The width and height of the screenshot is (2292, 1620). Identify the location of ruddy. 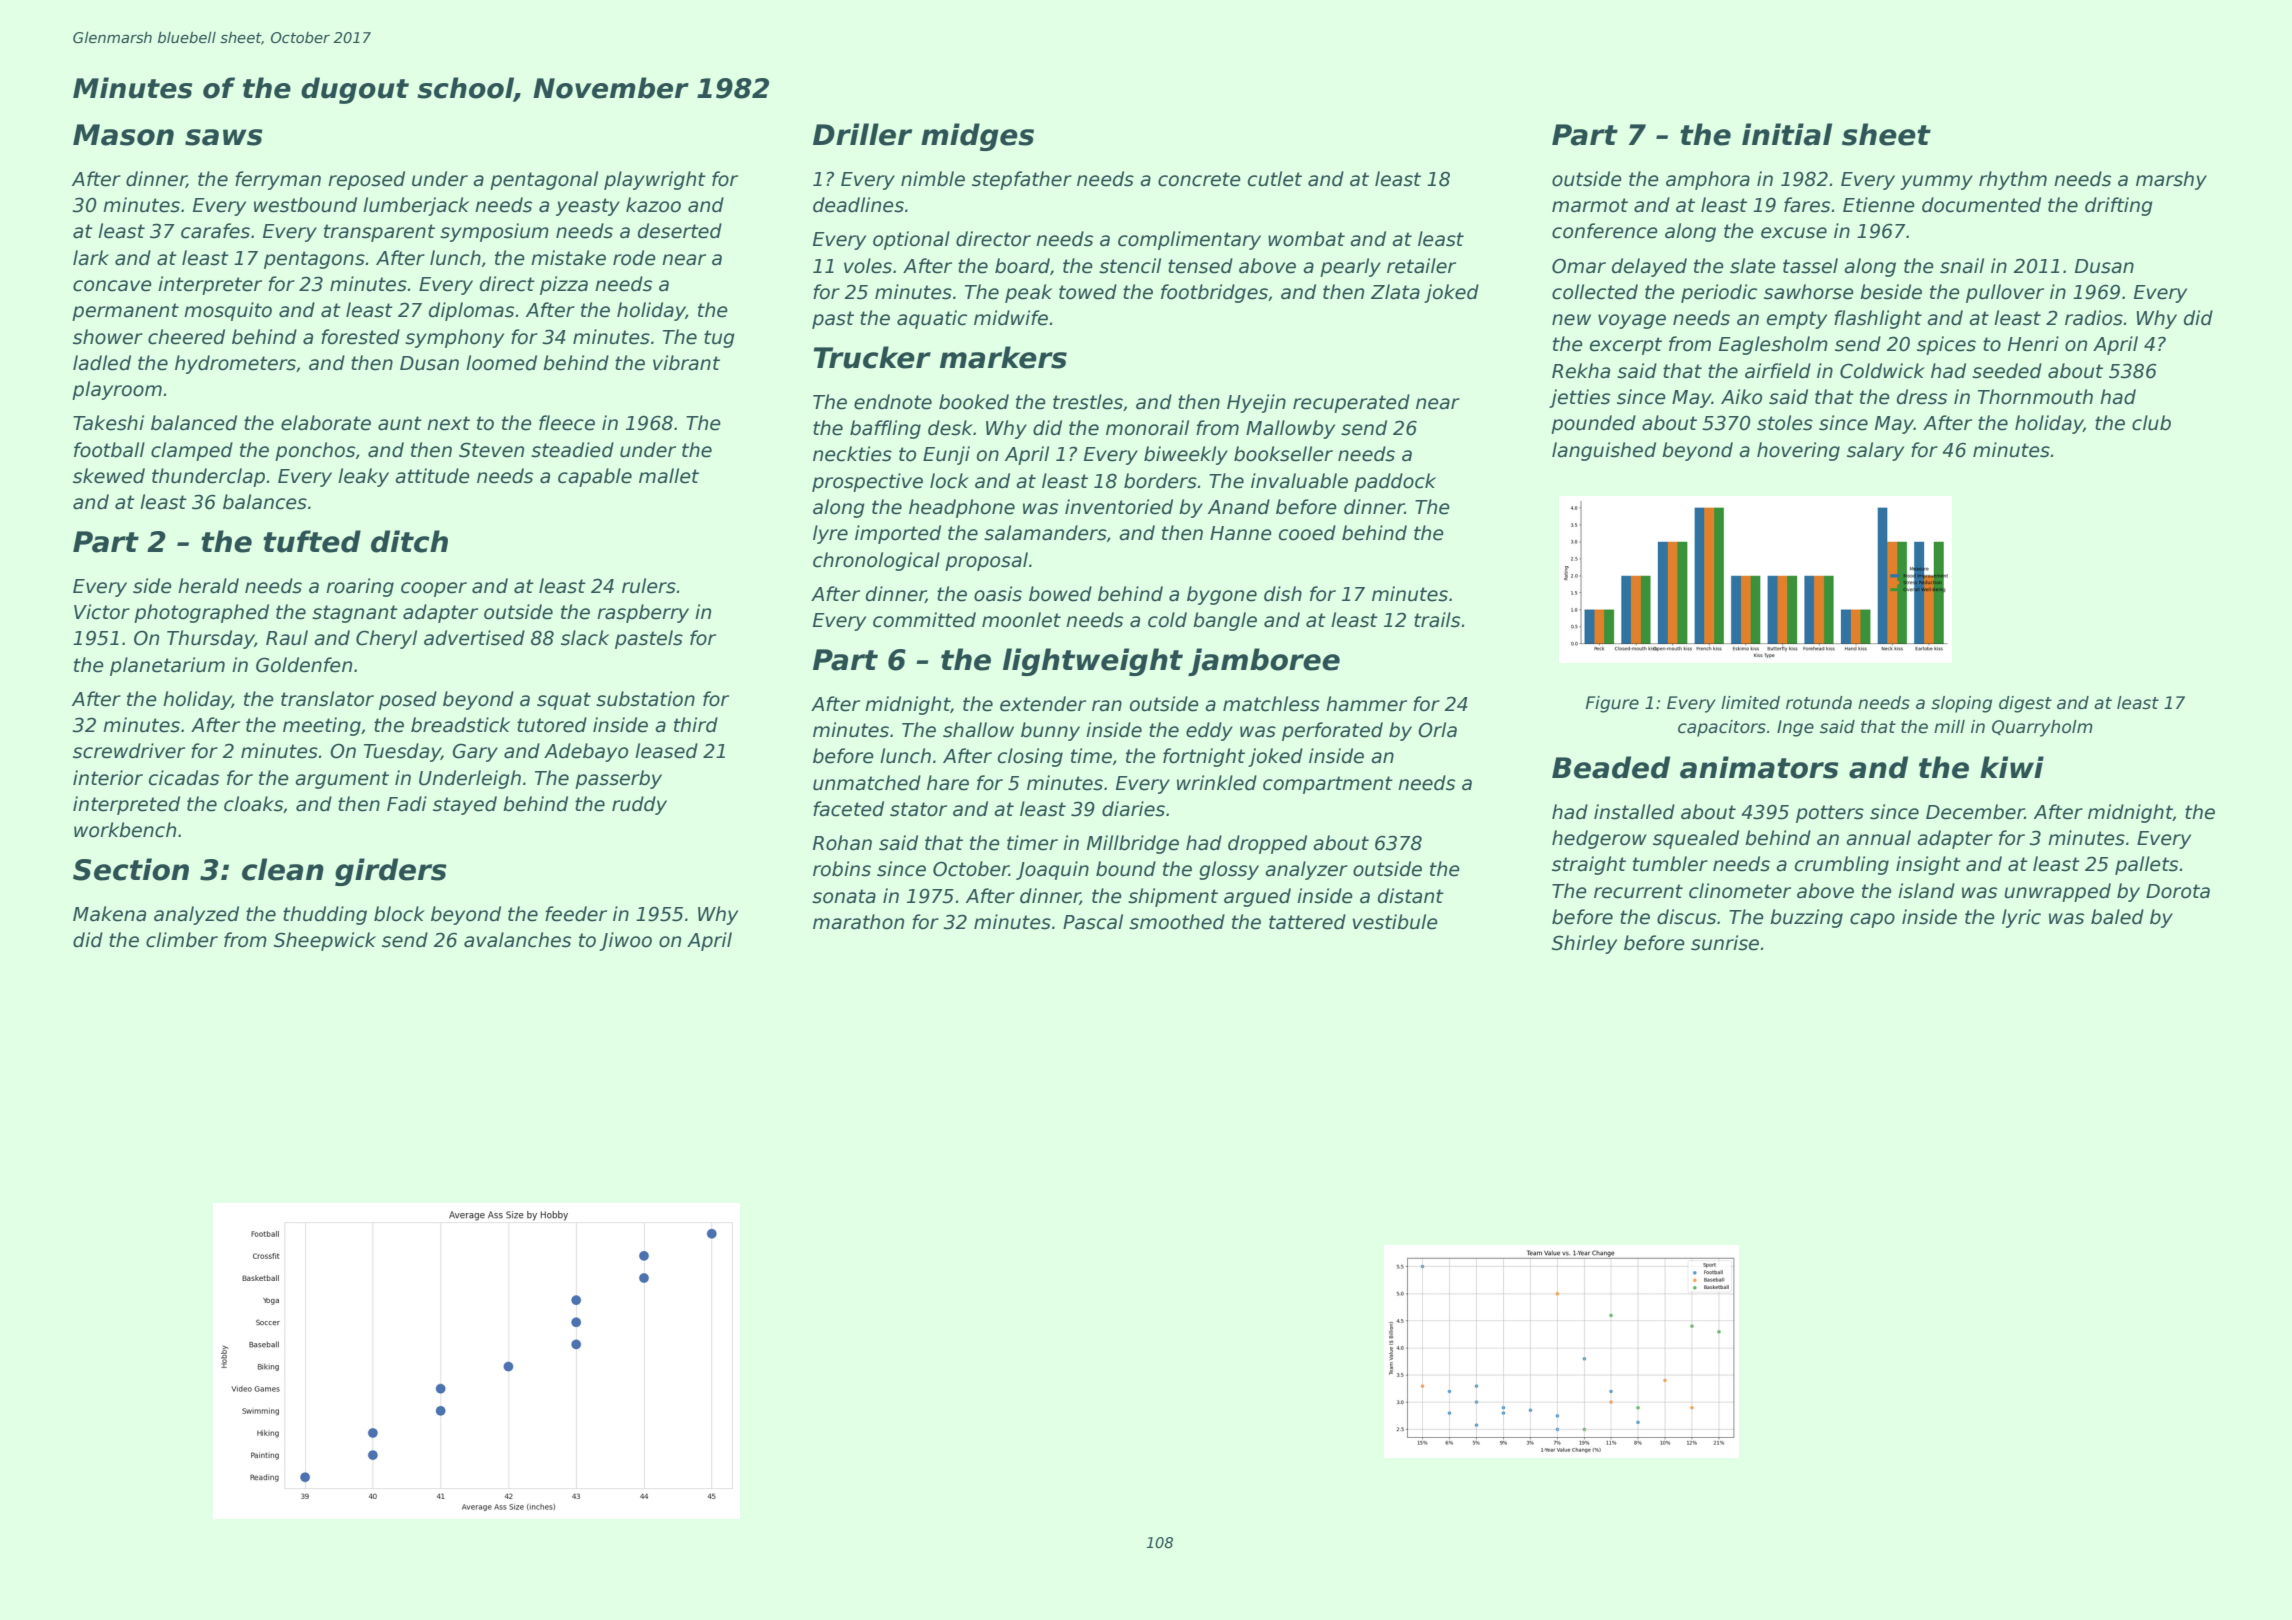
(639, 805).
